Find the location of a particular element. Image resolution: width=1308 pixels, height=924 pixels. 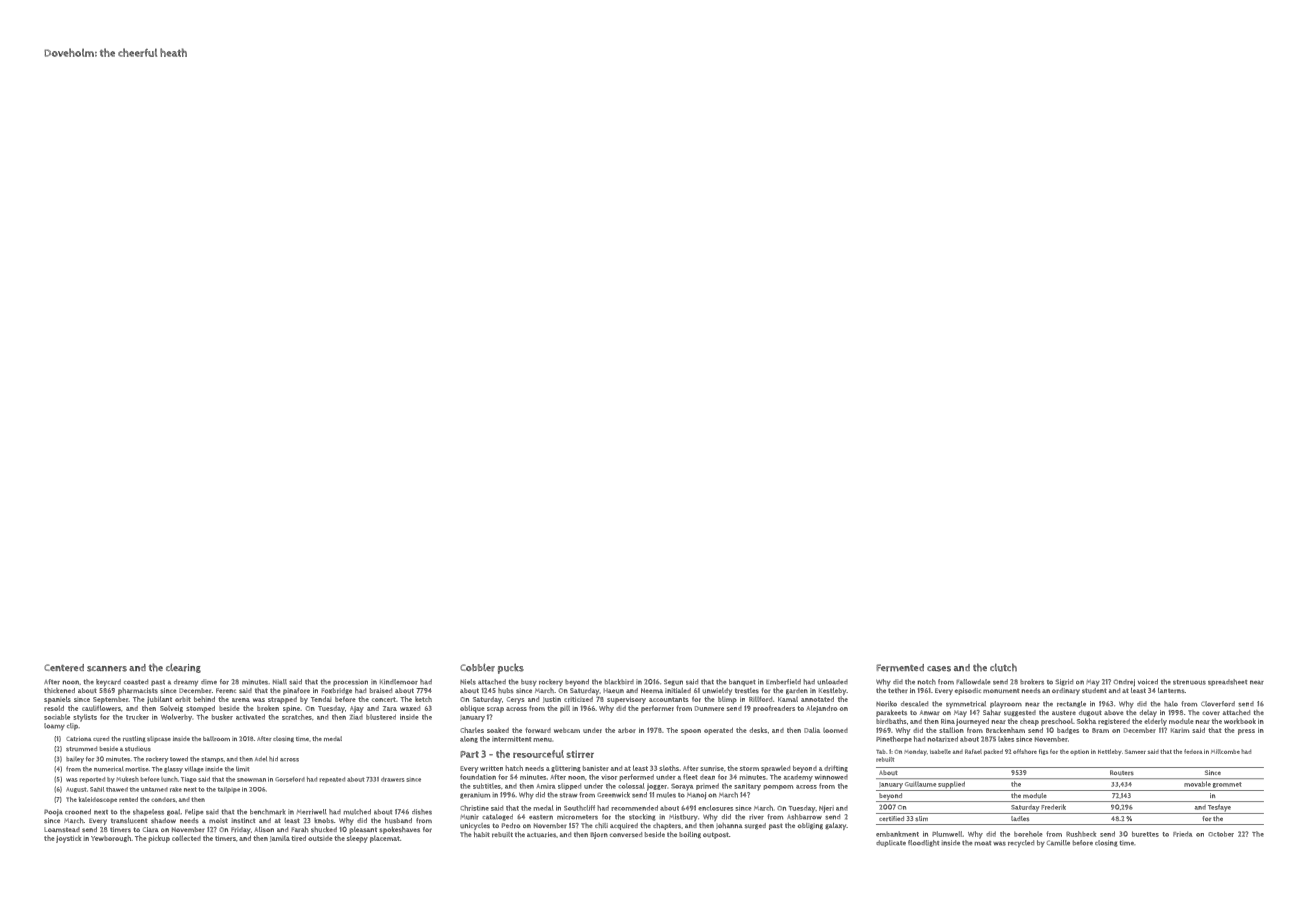

duplicate is located at coordinates (891, 843).
